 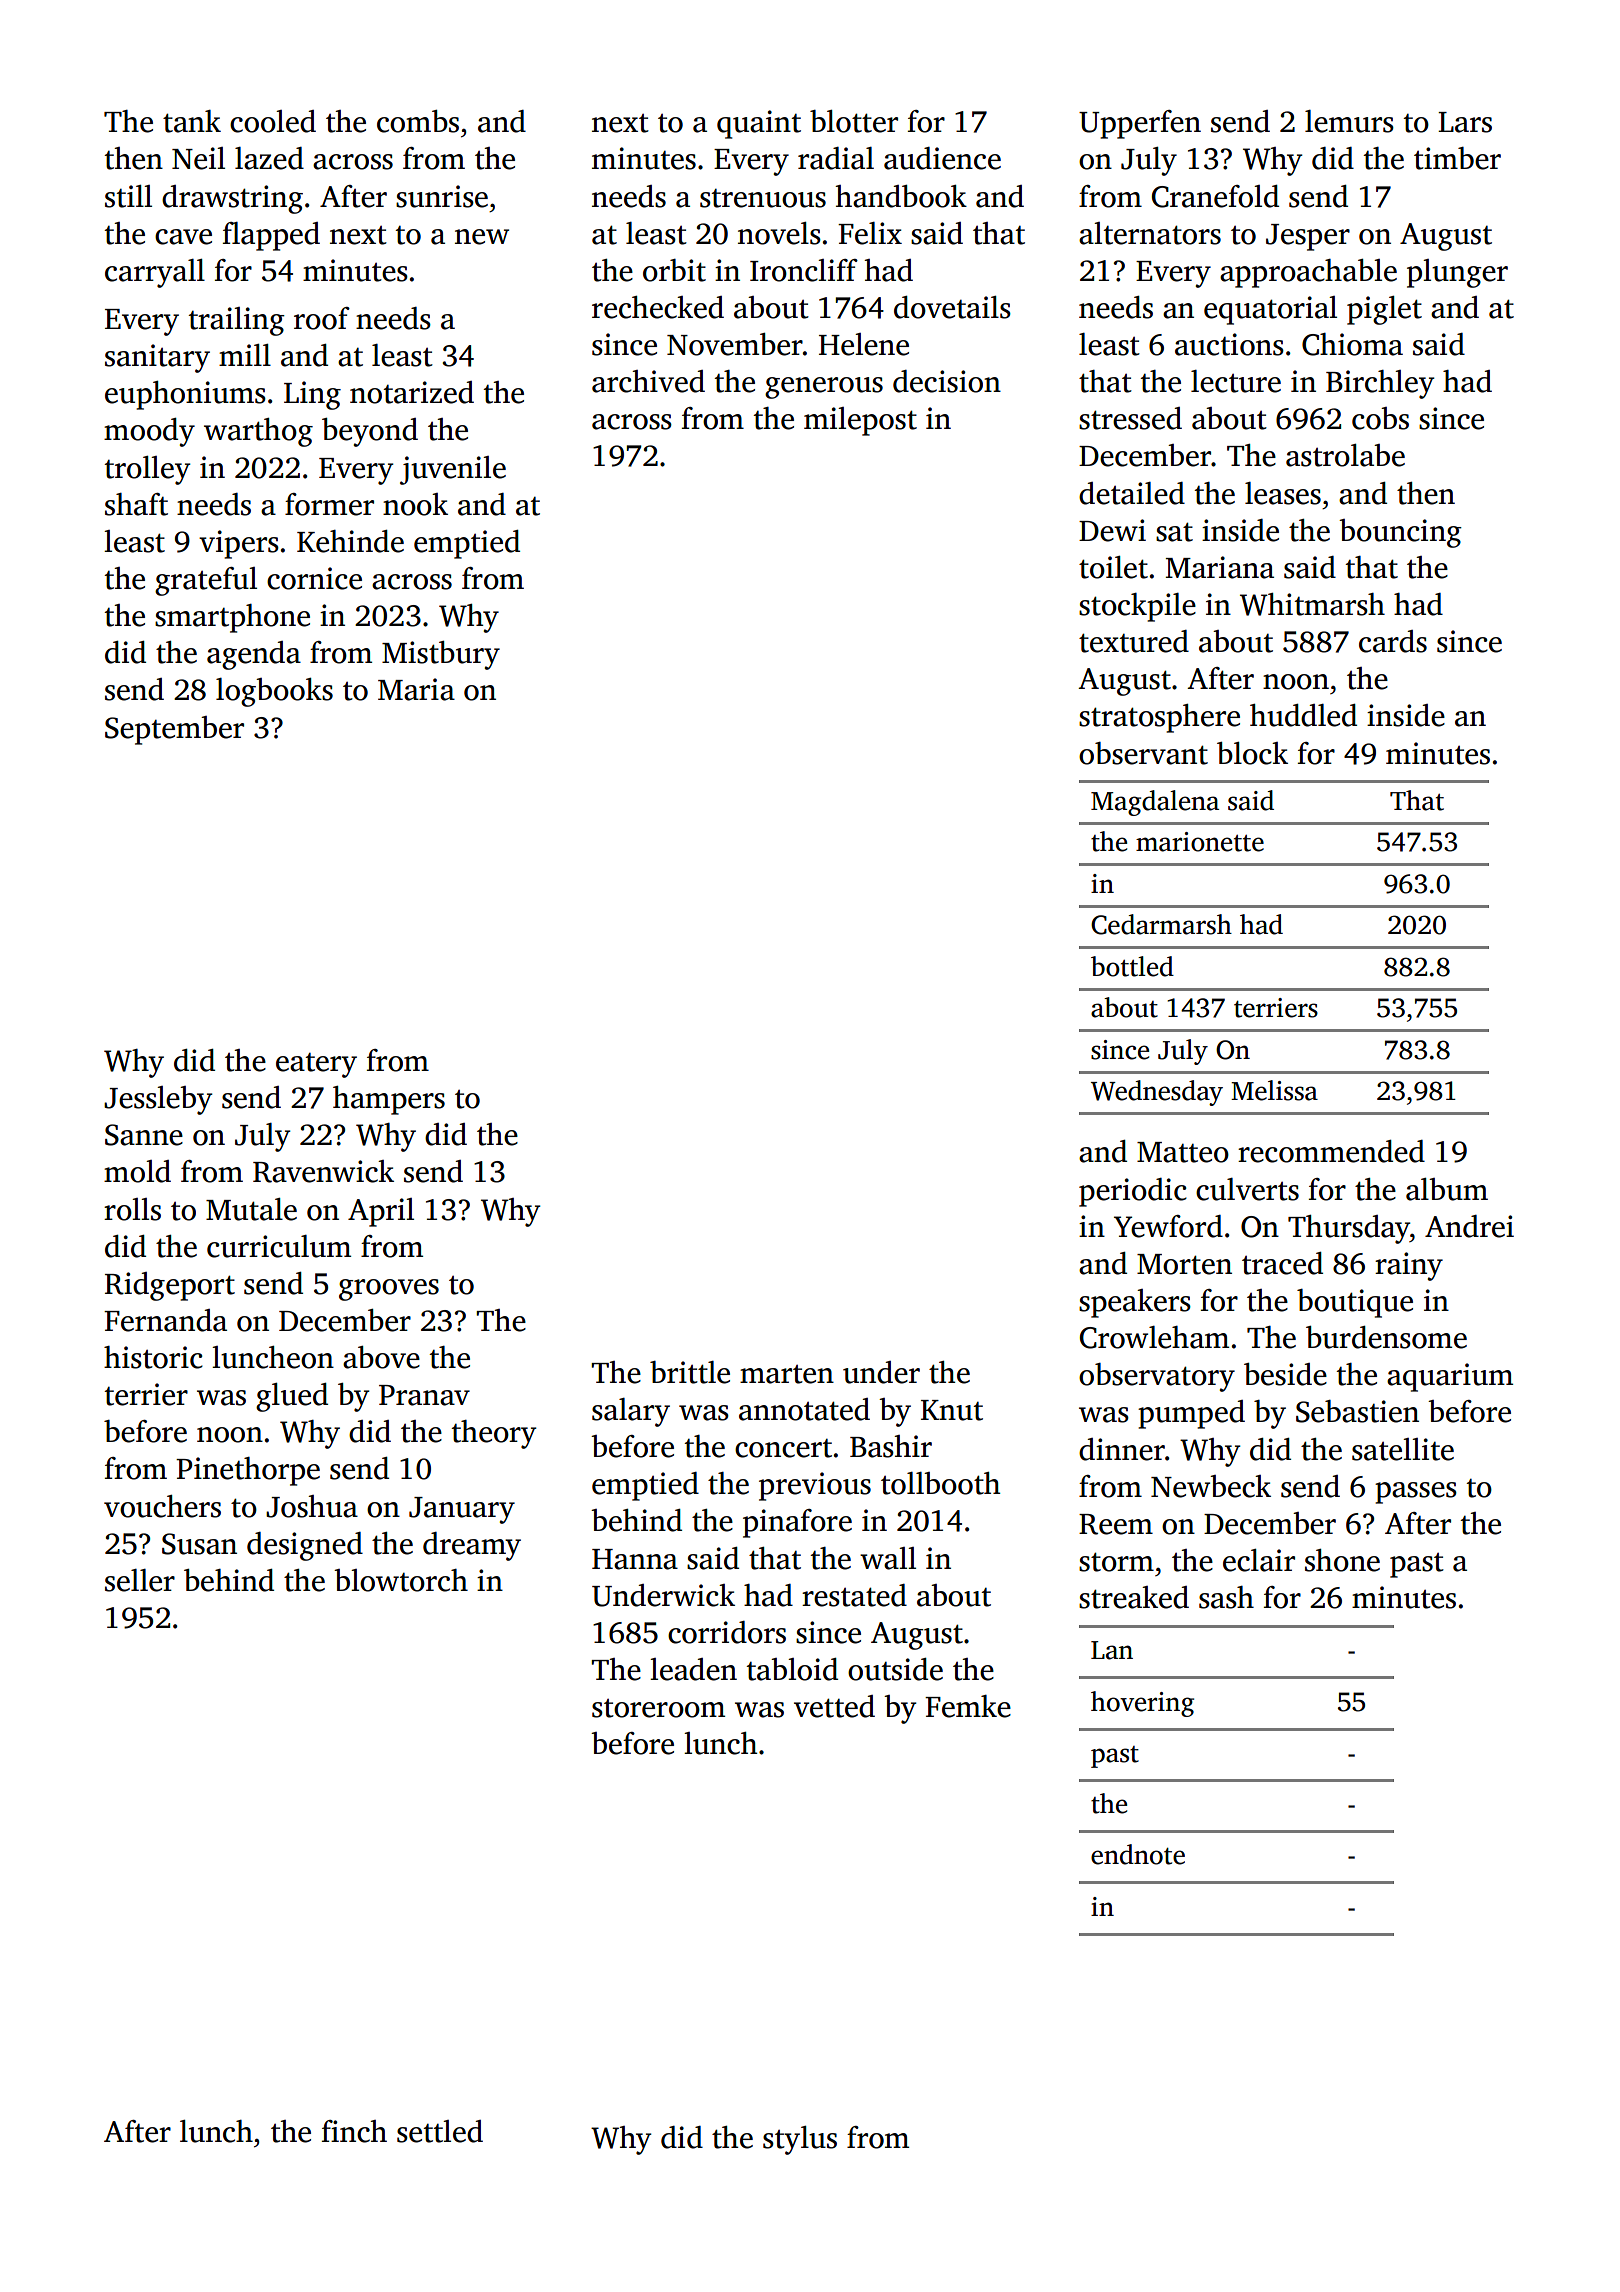 I want to click on still, so click(x=128, y=196).
